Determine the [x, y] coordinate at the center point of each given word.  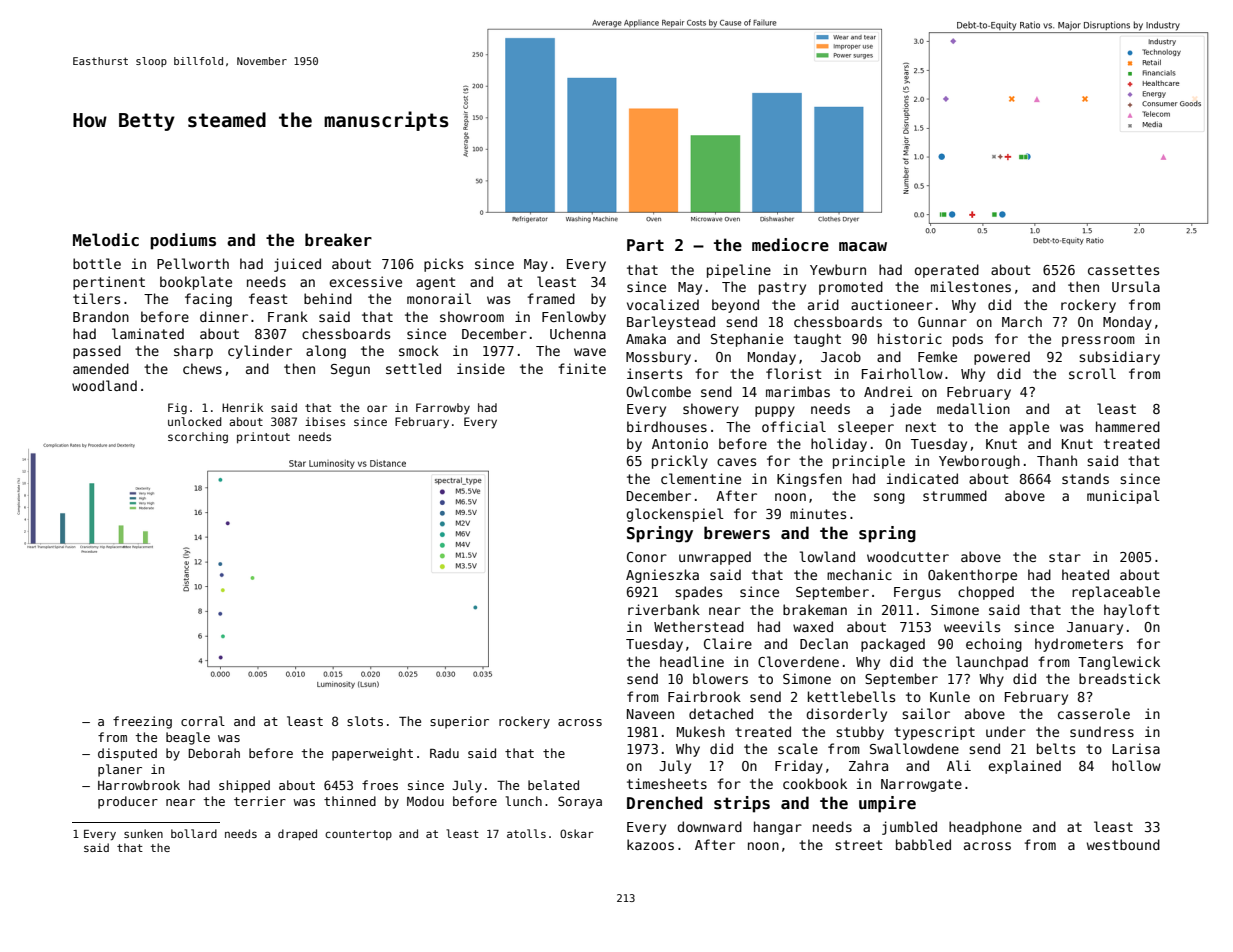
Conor [647, 557]
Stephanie [747, 340]
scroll [1092, 373]
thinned [350, 801]
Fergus [917, 593]
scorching [198, 438]
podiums [183, 241]
